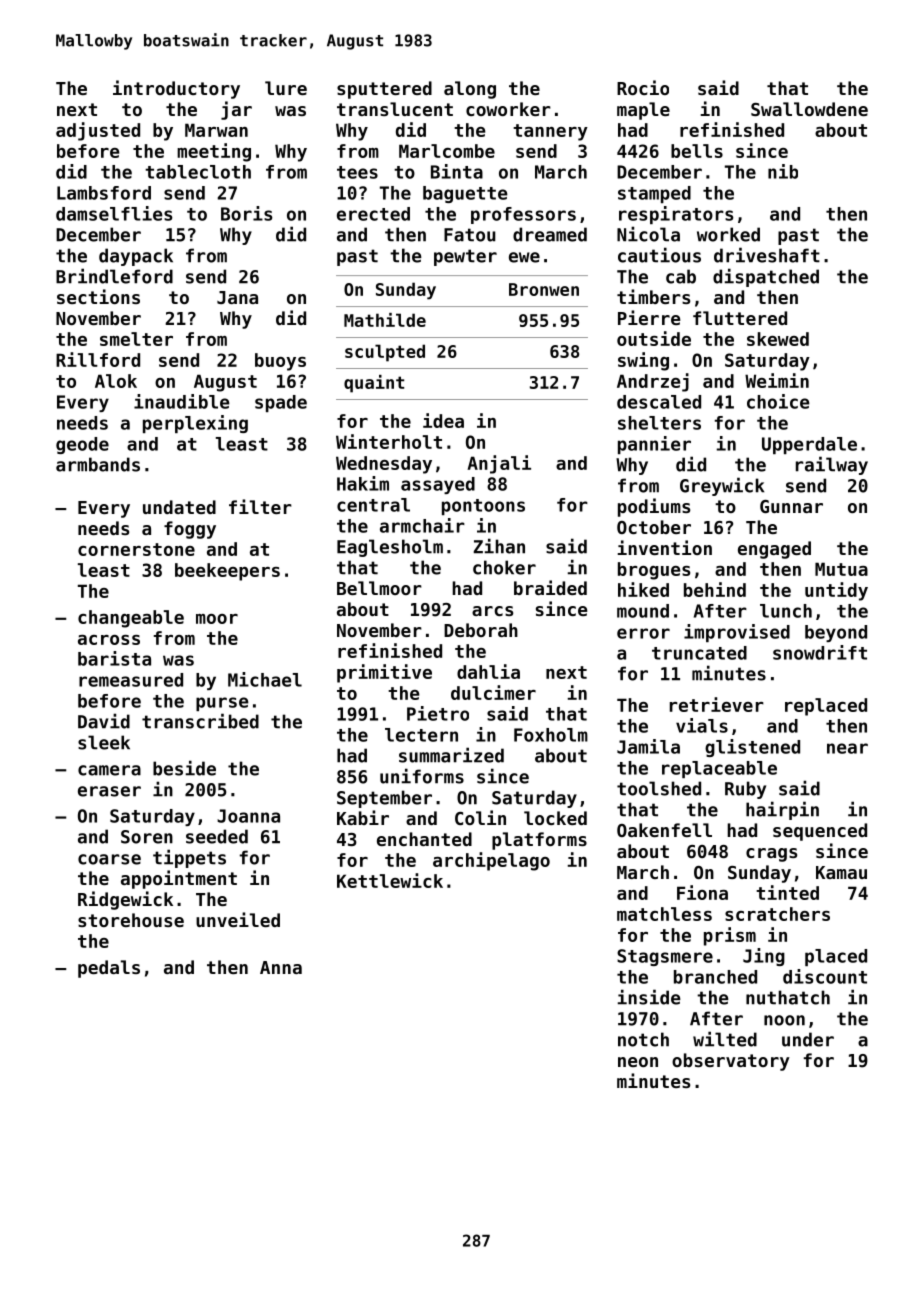 This page has width=924, height=1308. Describe the element at coordinates (109, 969) in the page. I see `pedals` at that location.
